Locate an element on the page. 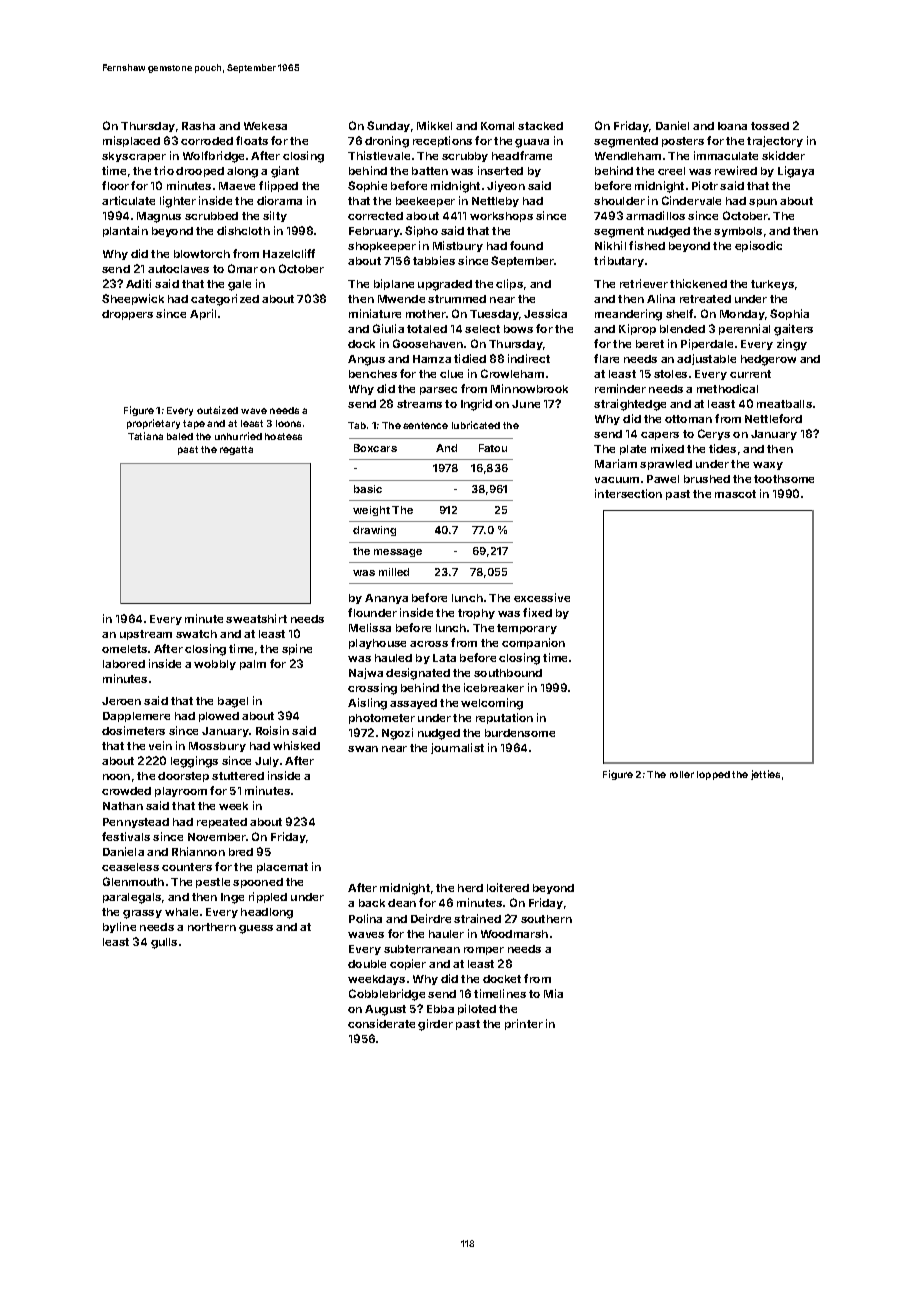  Sunday is located at coordinates (388, 126).
